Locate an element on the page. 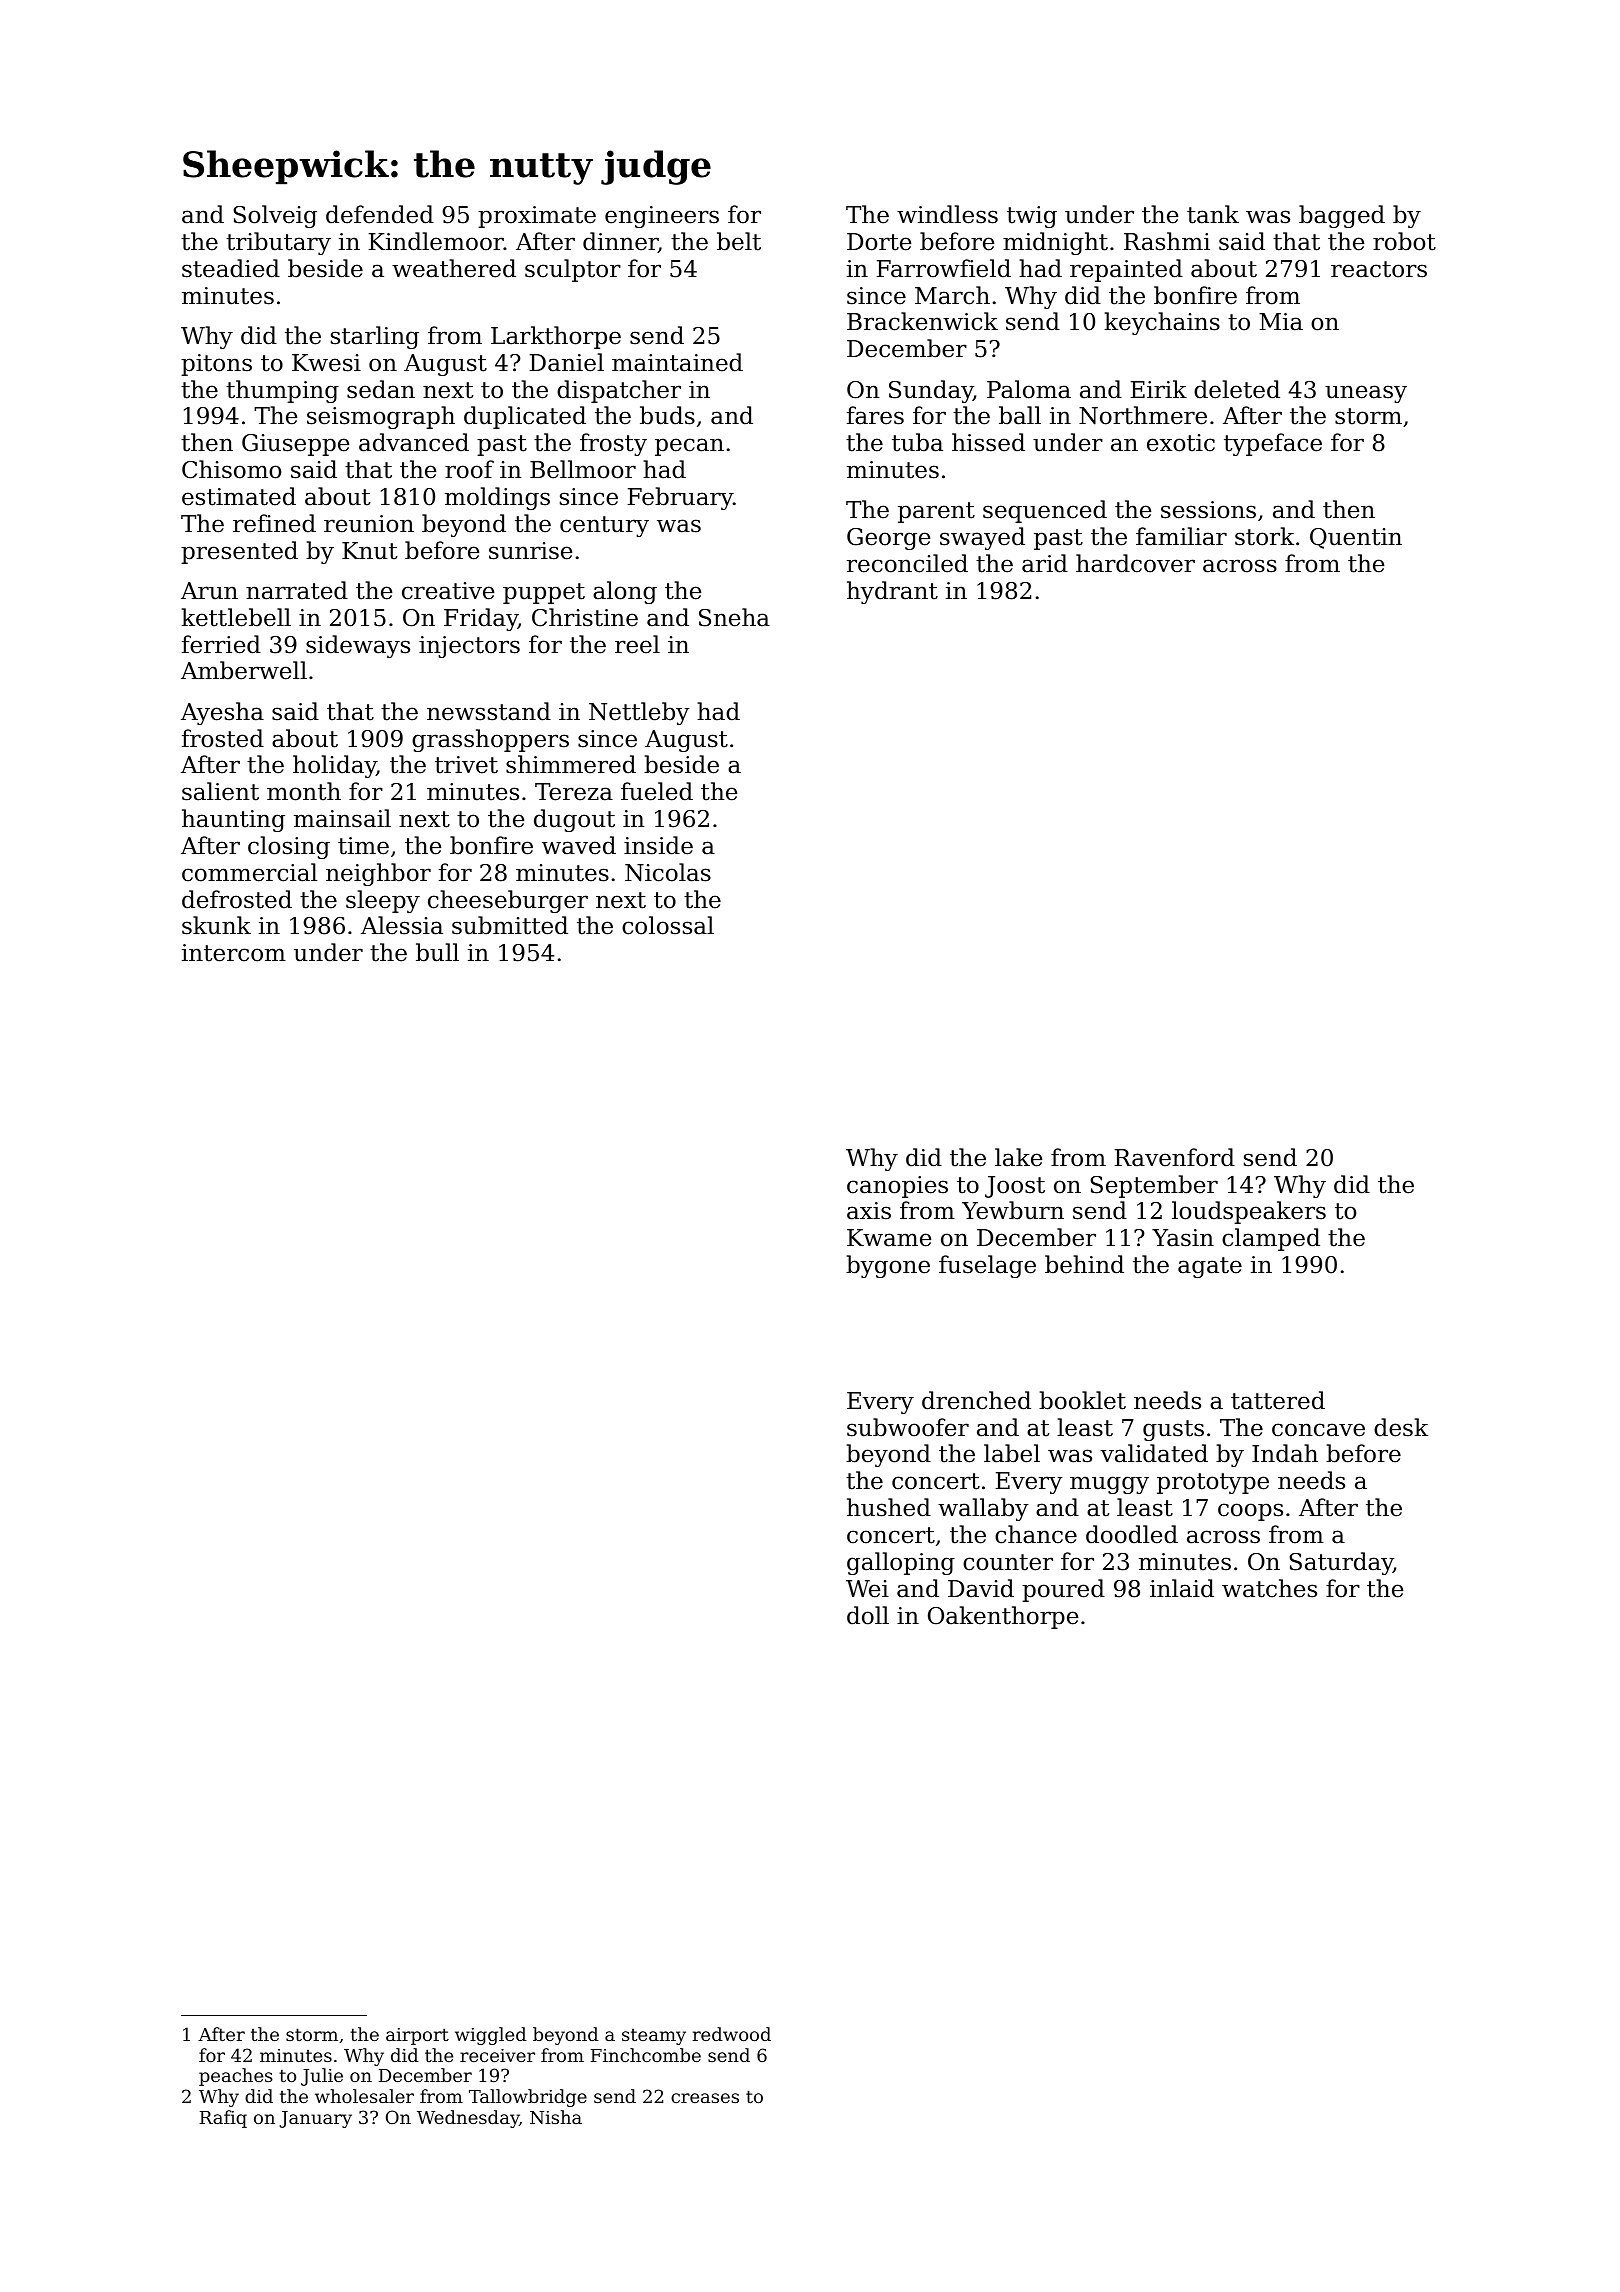 The image size is (1620, 2292). peaches is located at coordinates (236, 2077).
